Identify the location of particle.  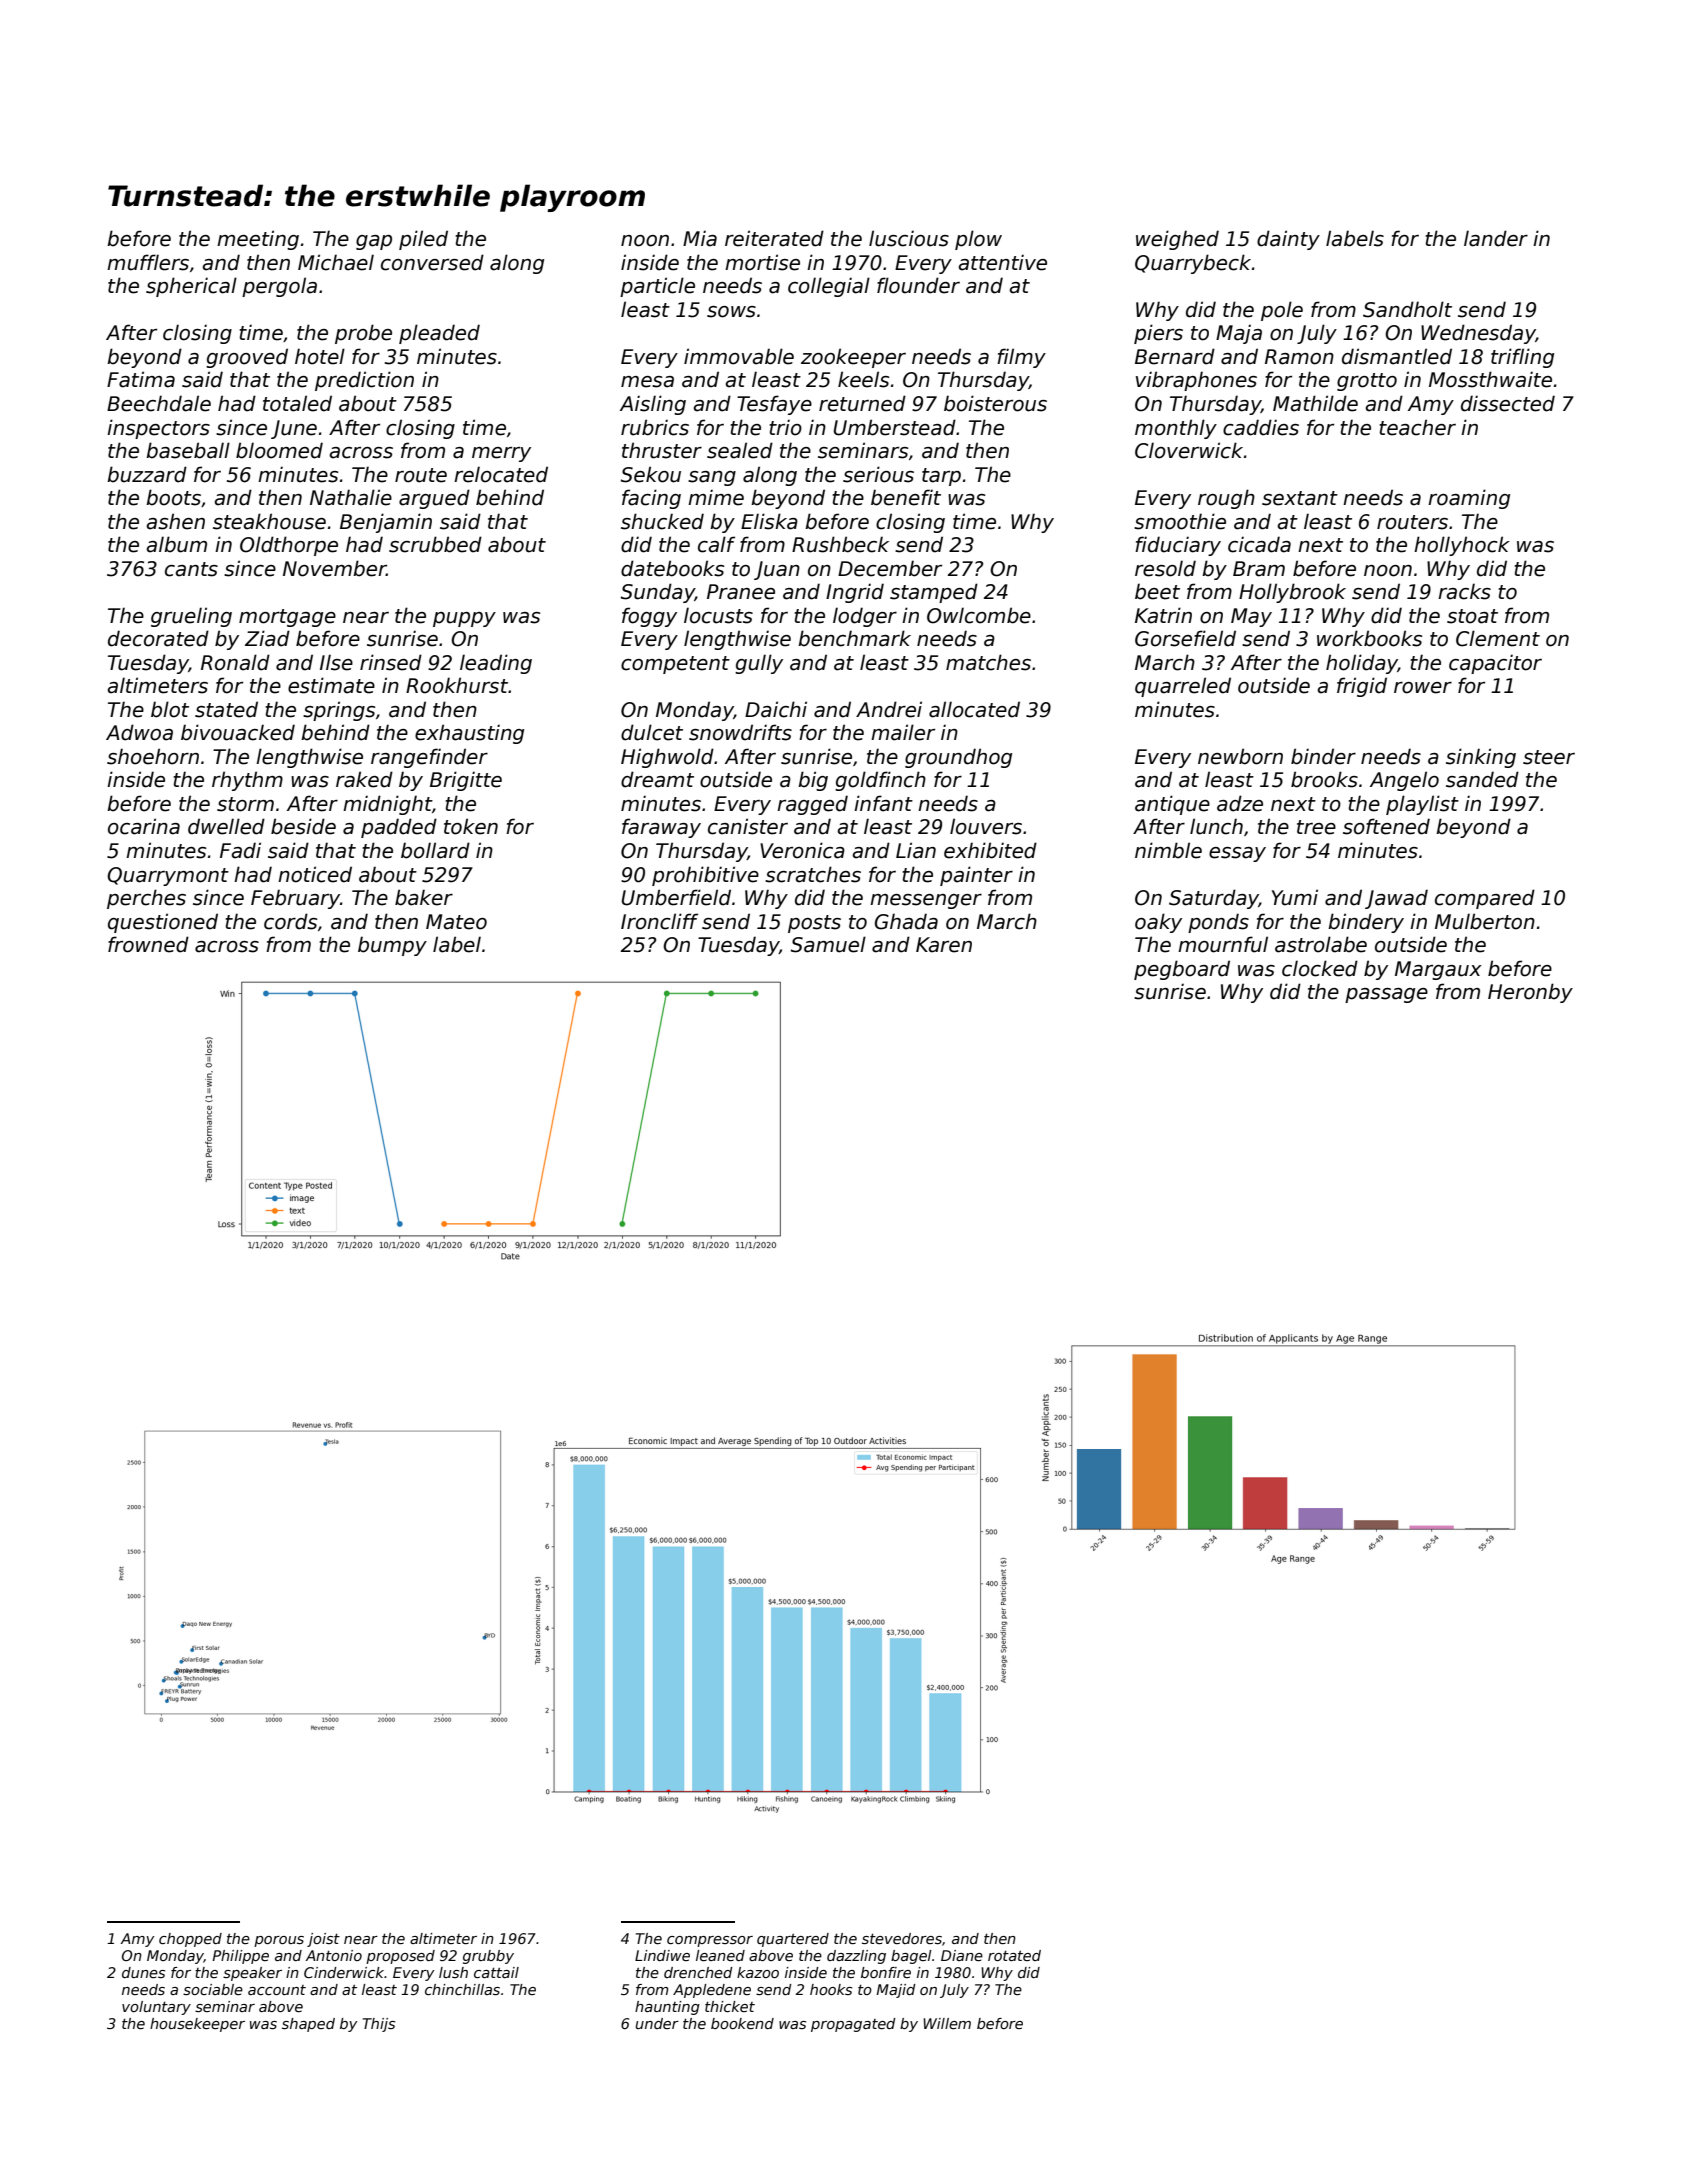
(657, 287).
